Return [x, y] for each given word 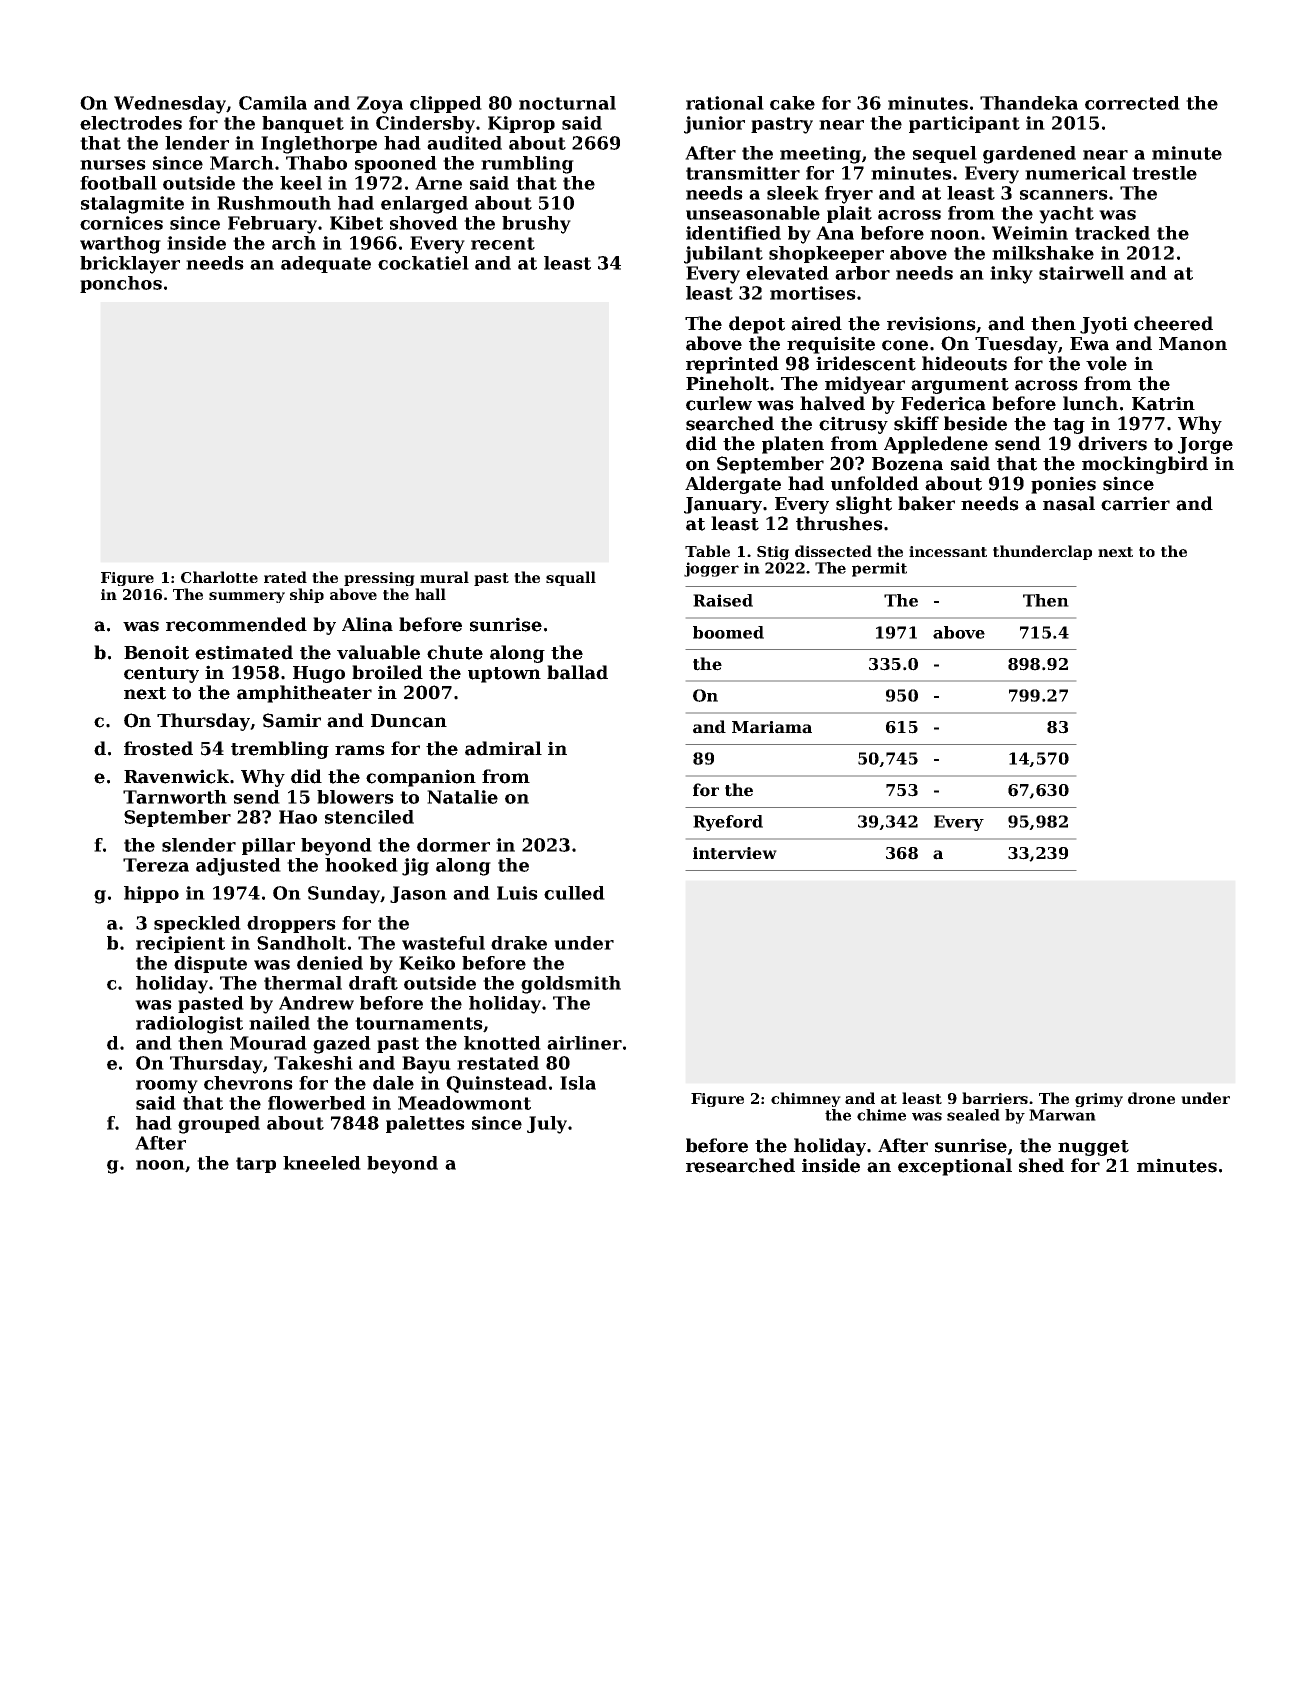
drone [1151, 1098]
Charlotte [219, 577]
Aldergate [733, 485]
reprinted [732, 365]
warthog [120, 245]
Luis [517, 893]
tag [1069, 426]
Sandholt [301, 943]
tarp [256, 1165]
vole [1106, 363]
